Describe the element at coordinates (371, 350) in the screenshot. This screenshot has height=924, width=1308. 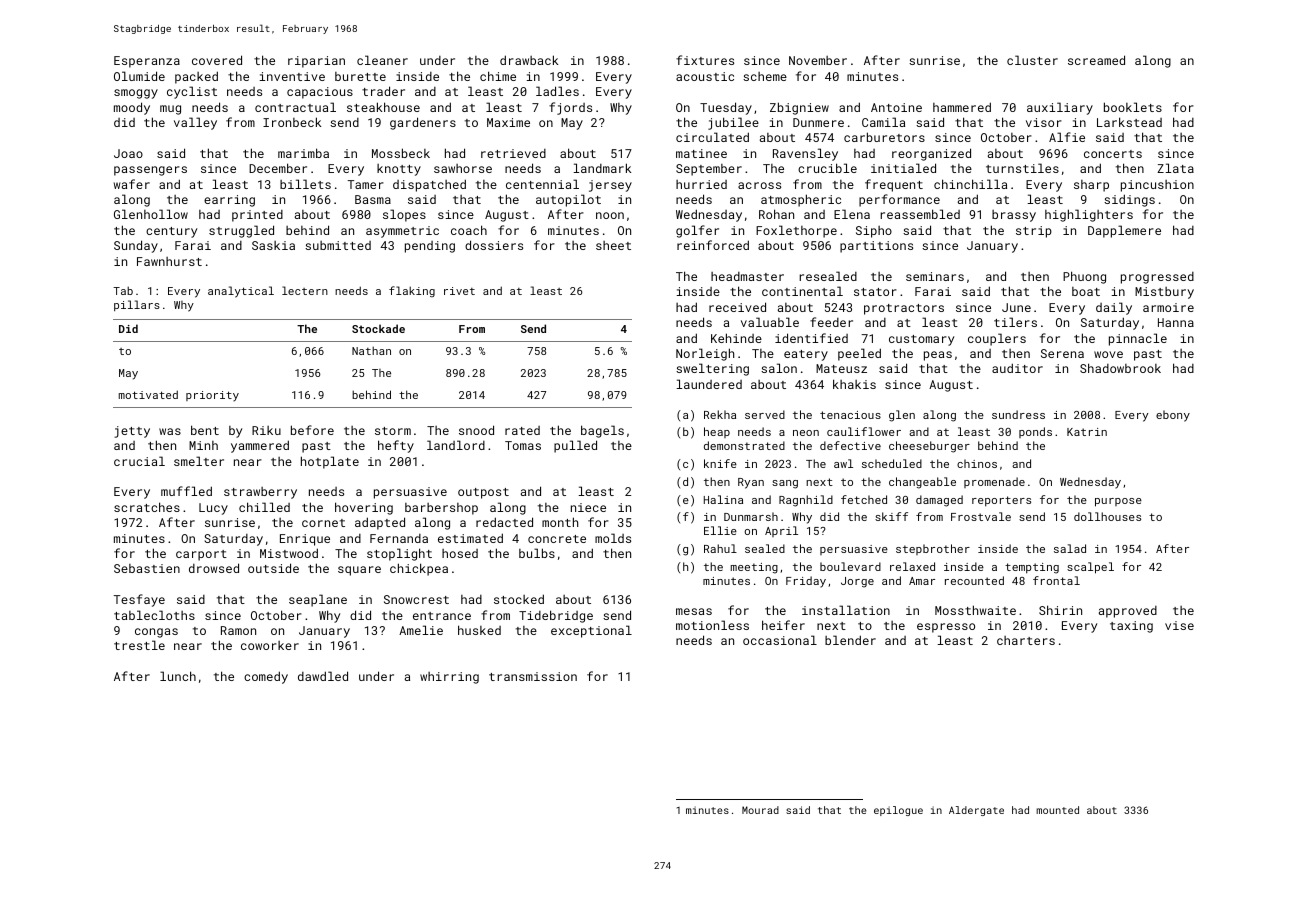
I see `Nathan` at that location.
